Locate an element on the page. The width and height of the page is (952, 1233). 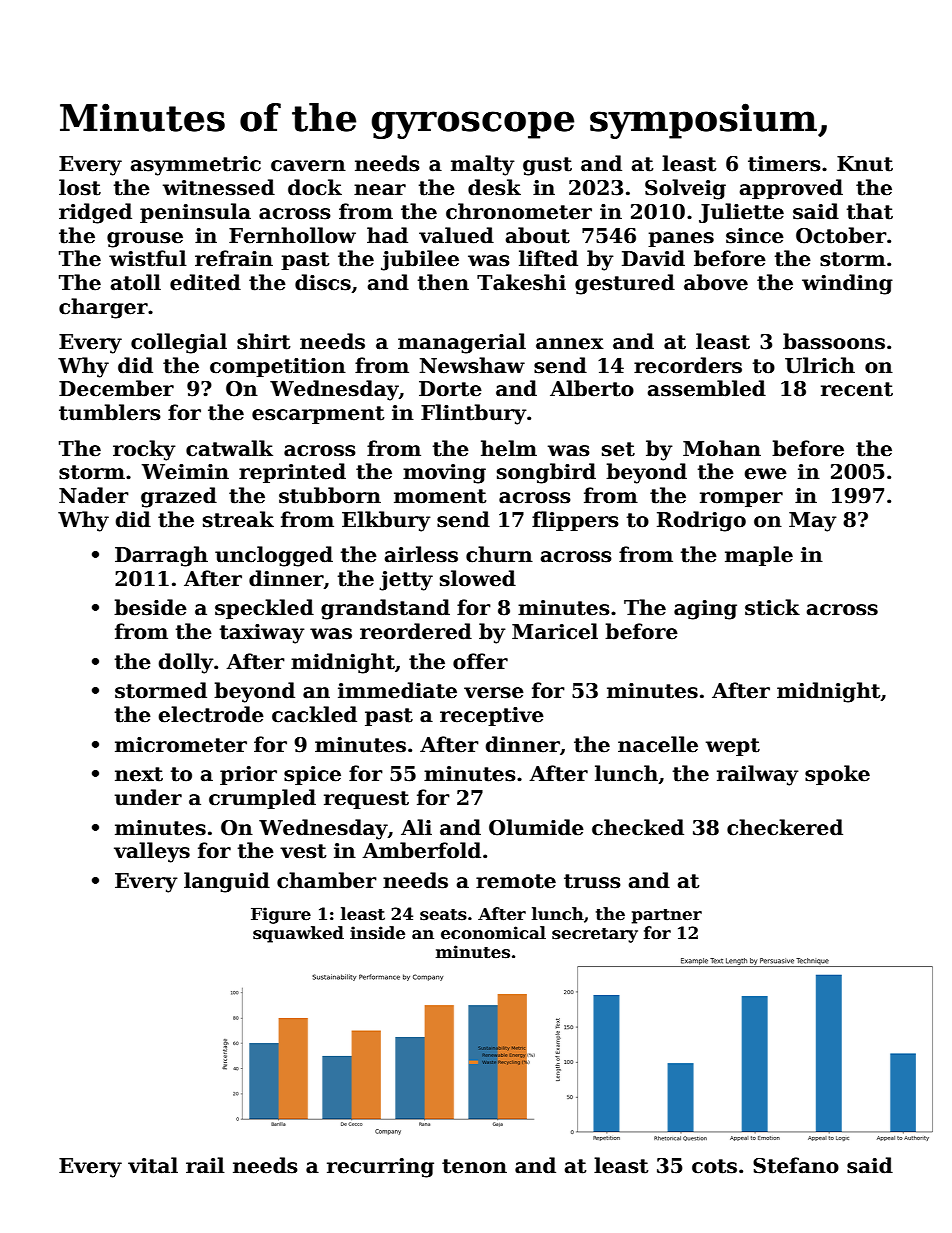
languid is located at coordinates (227, 882).
